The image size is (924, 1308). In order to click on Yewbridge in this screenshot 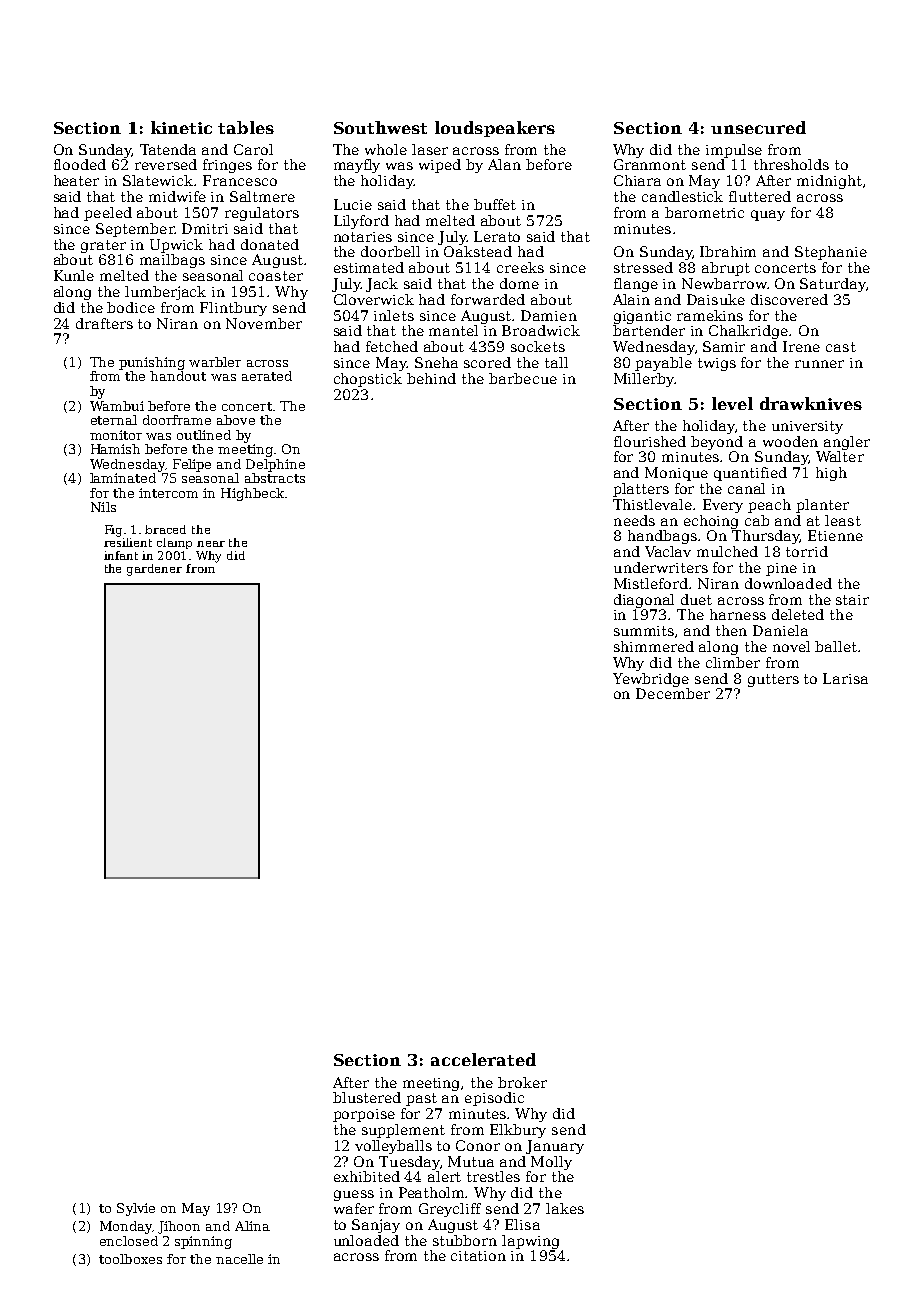, I will do `click(651, 680)`.
